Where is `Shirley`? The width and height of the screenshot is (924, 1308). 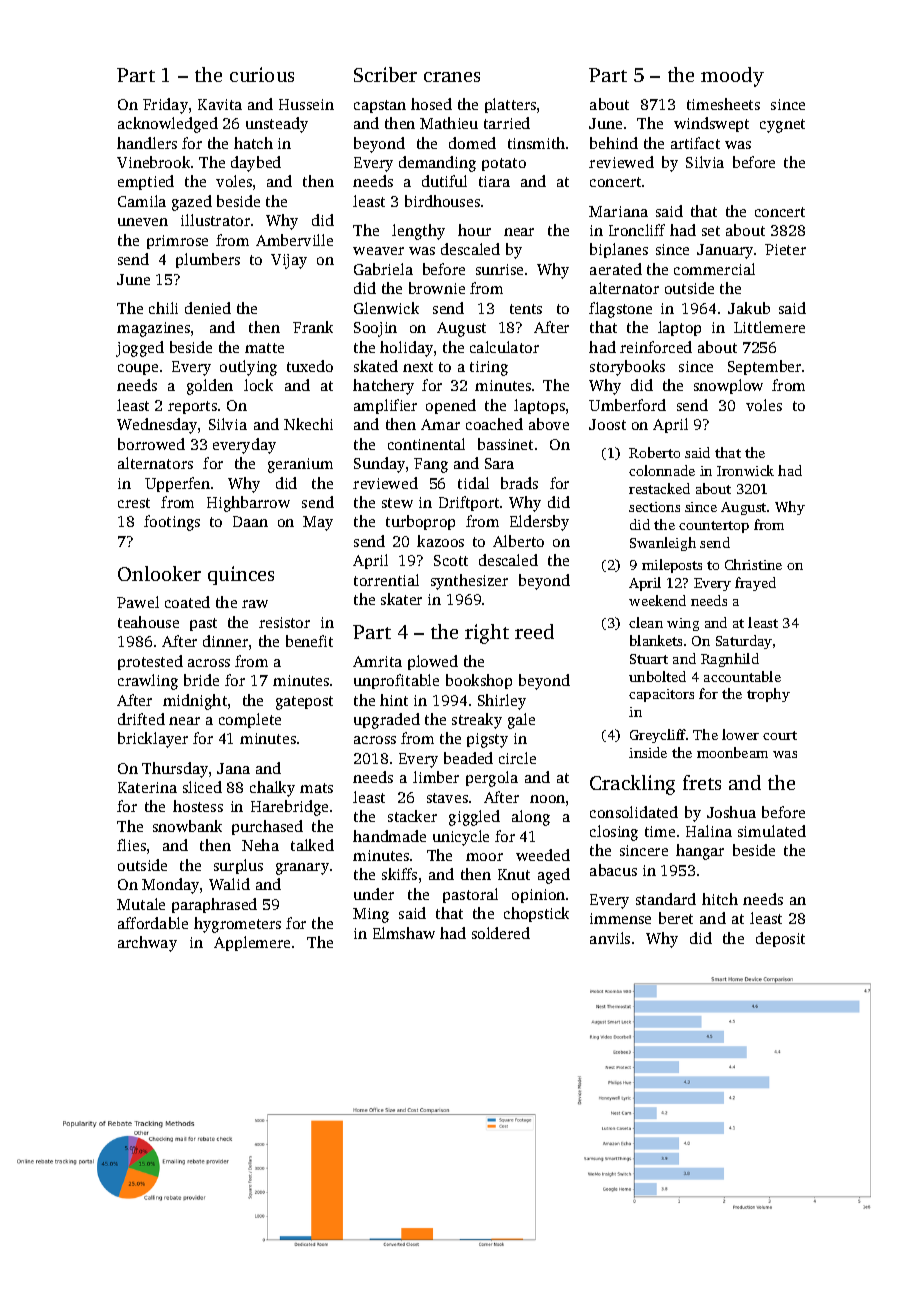 Shirley is located at coordinates (502, 702).
